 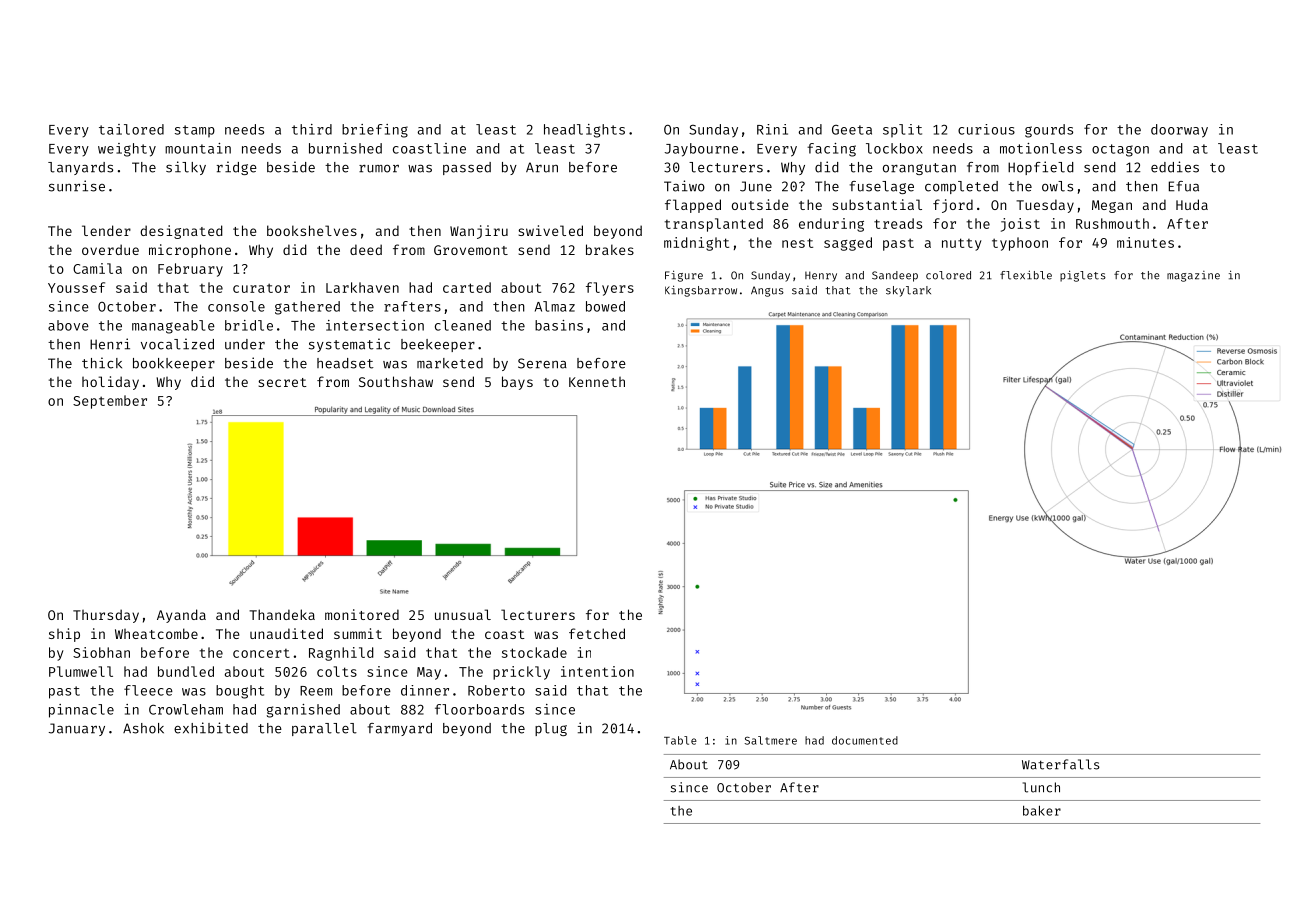 I want to click on Kenneth, so click(x=597, y=382).
